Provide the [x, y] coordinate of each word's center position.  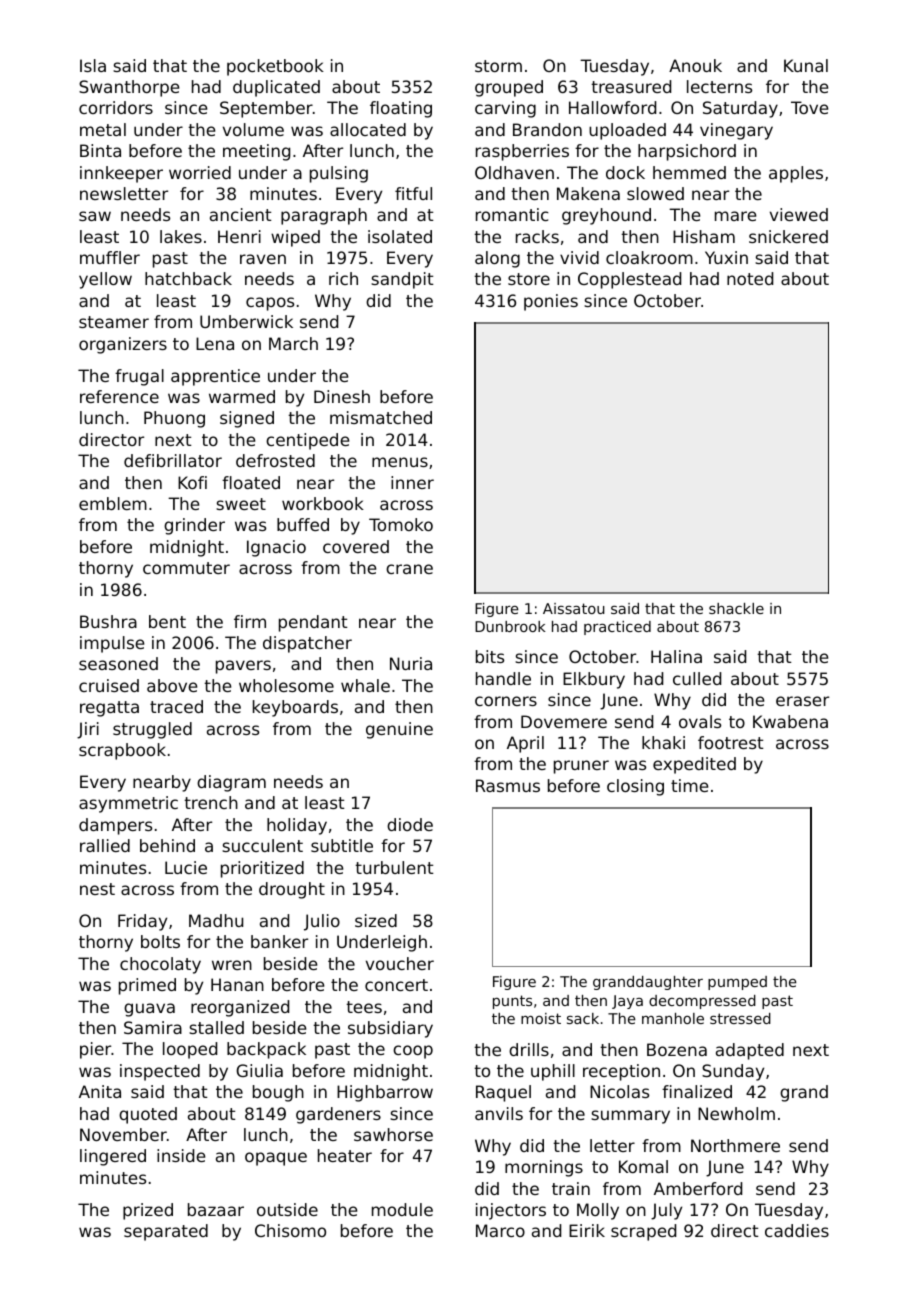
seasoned [118, 663]
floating [401, 109]
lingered [113, 1157]
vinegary [736, 131]
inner [412, 482]
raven [263, 259]
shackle [736, 608]
